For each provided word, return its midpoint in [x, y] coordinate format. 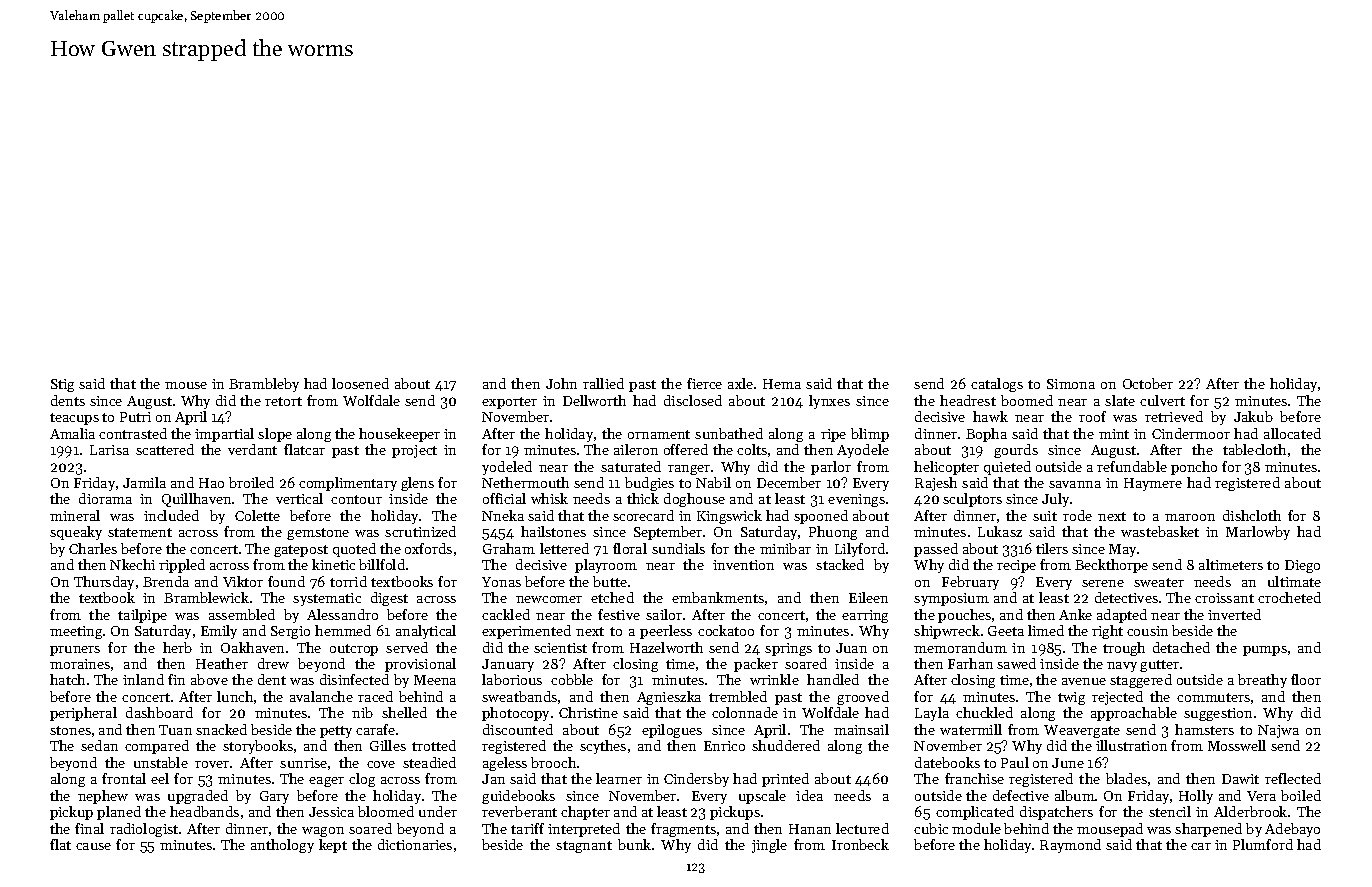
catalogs [997, 385]
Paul [1015, 762]
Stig [62, 385]
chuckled [984, 712]
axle [740, 383]
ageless [505, 764]
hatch [67, 679]
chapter [585, 813]
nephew [103, 797]
